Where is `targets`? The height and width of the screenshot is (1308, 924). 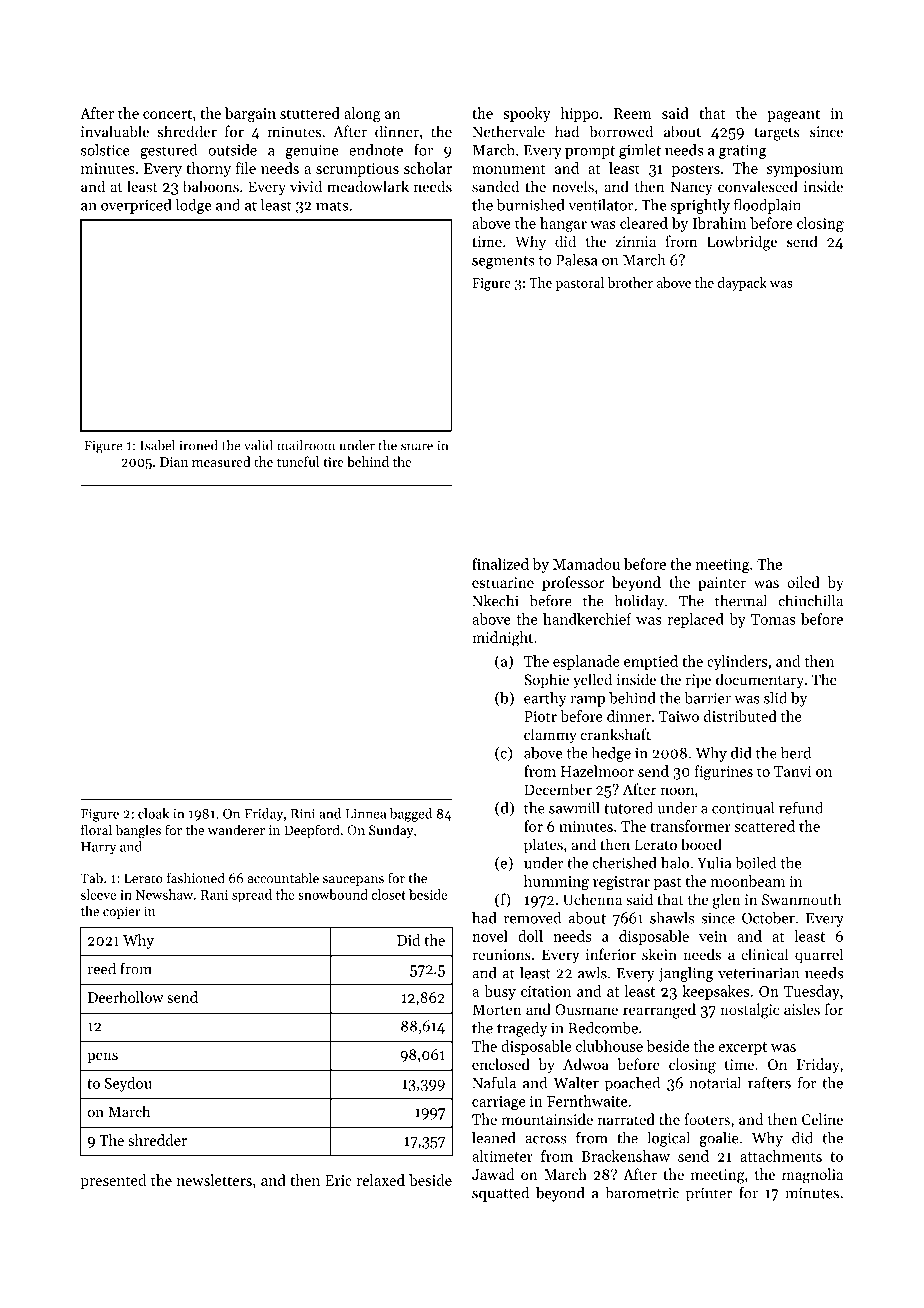
targets is located at coordinates (777, 134).
